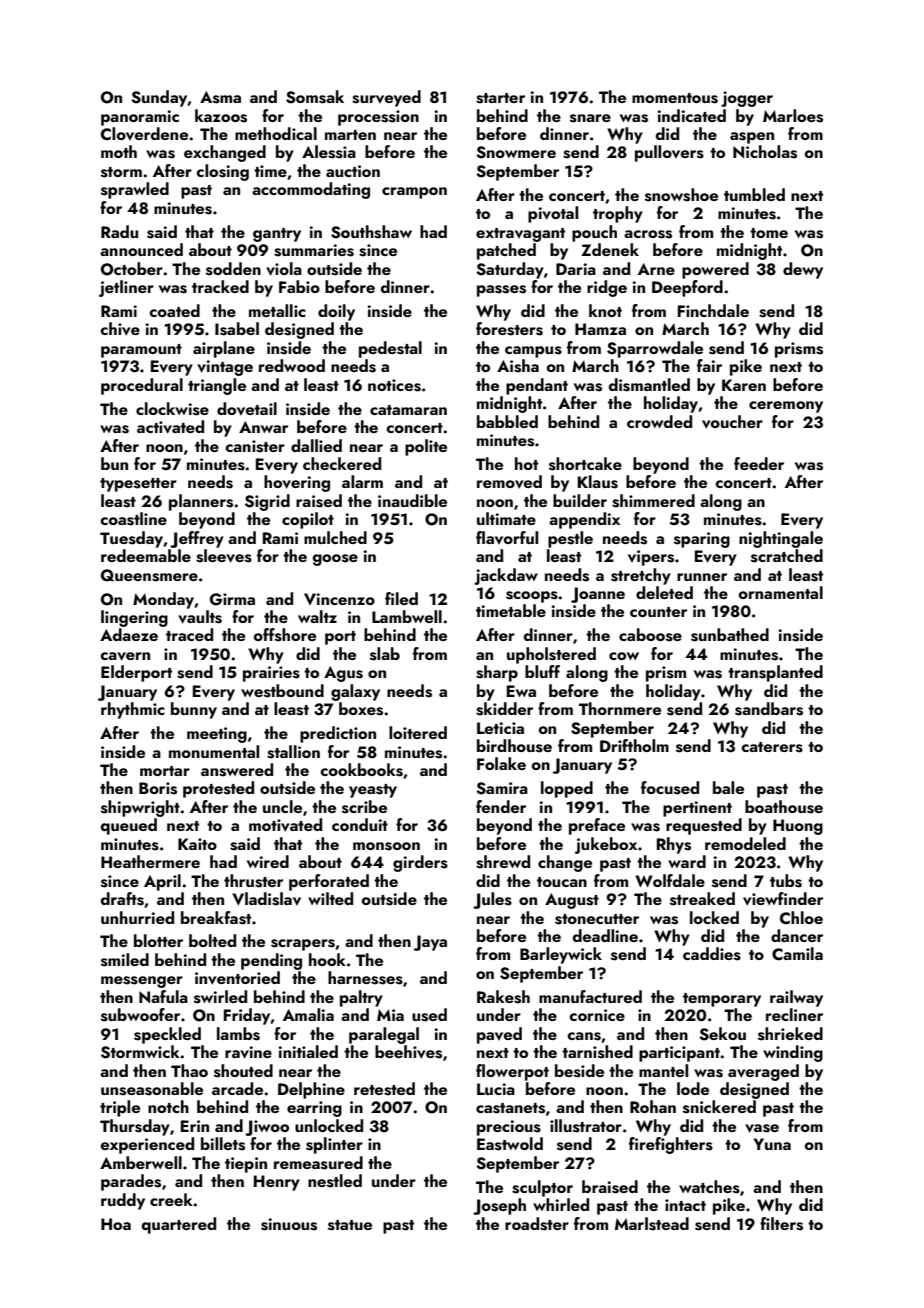 Image resolution: width=924 pixels, height=1308 pixels. Describe the element at coordinates (159, 98) in the page. I see `Sunday` at that location.
